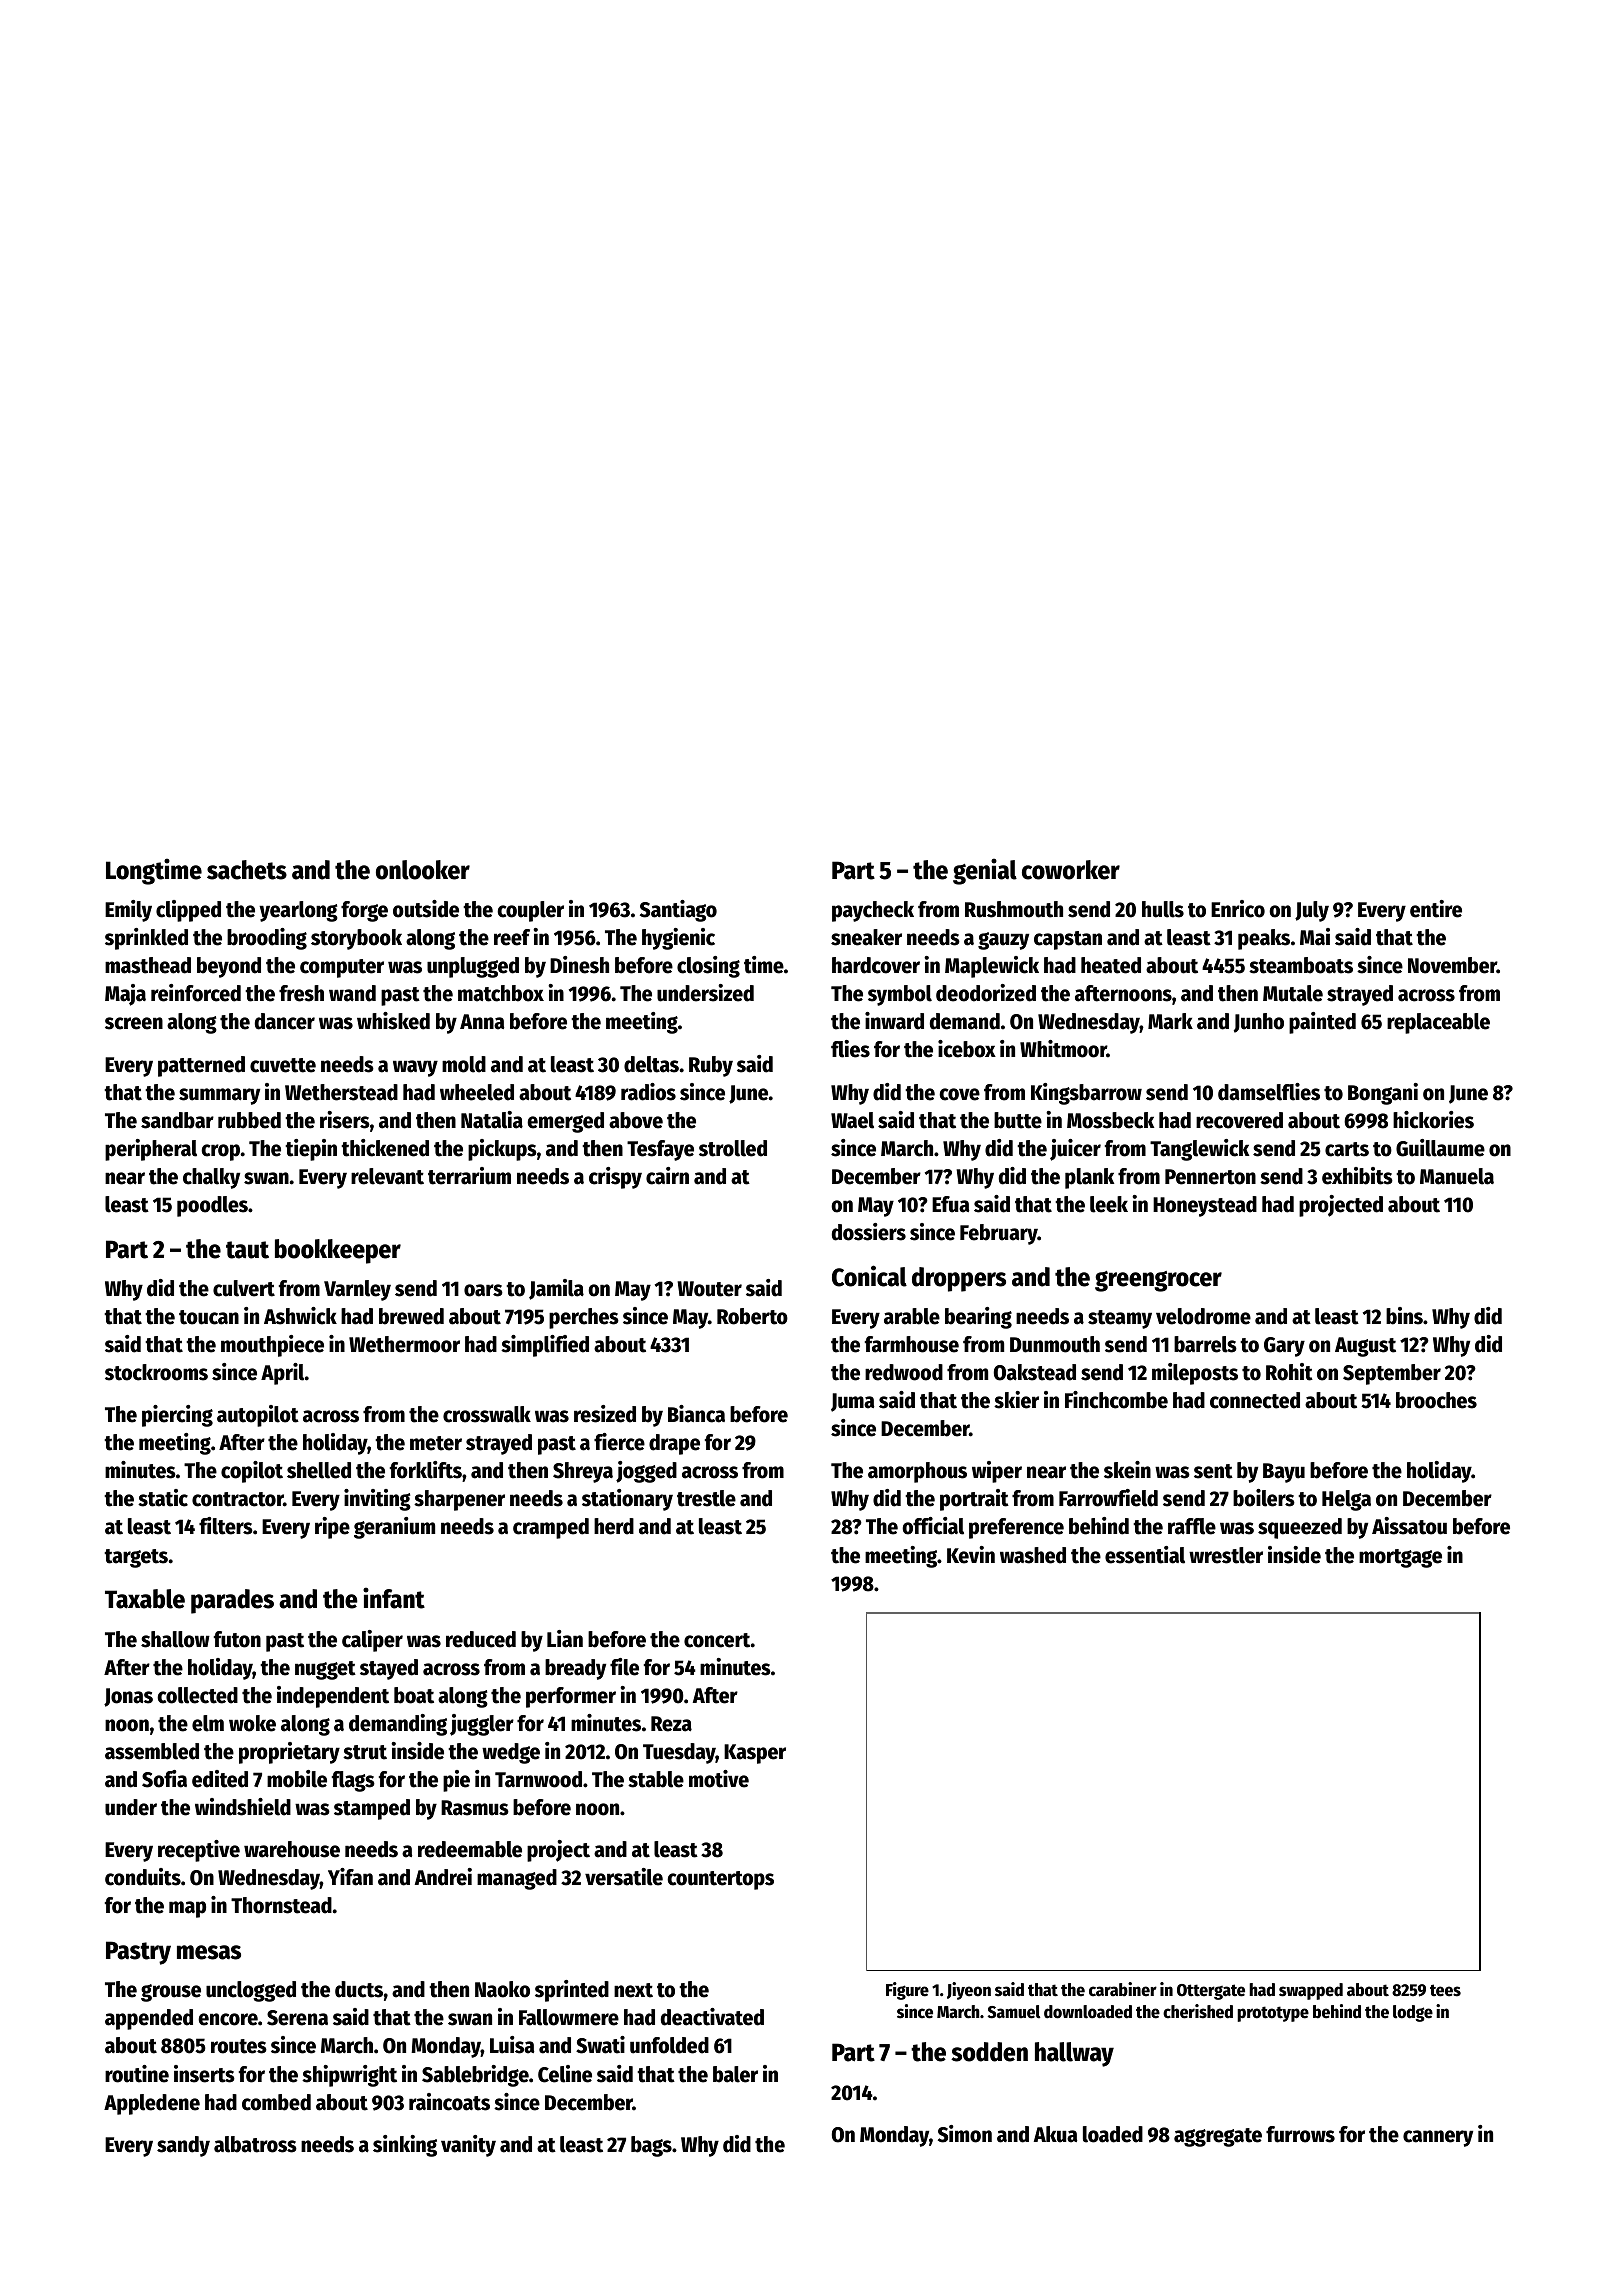  What do you see at coordinates (1445, 1990) in the screenshot?
I see `tees` at bounding box center [1445, 1990].
